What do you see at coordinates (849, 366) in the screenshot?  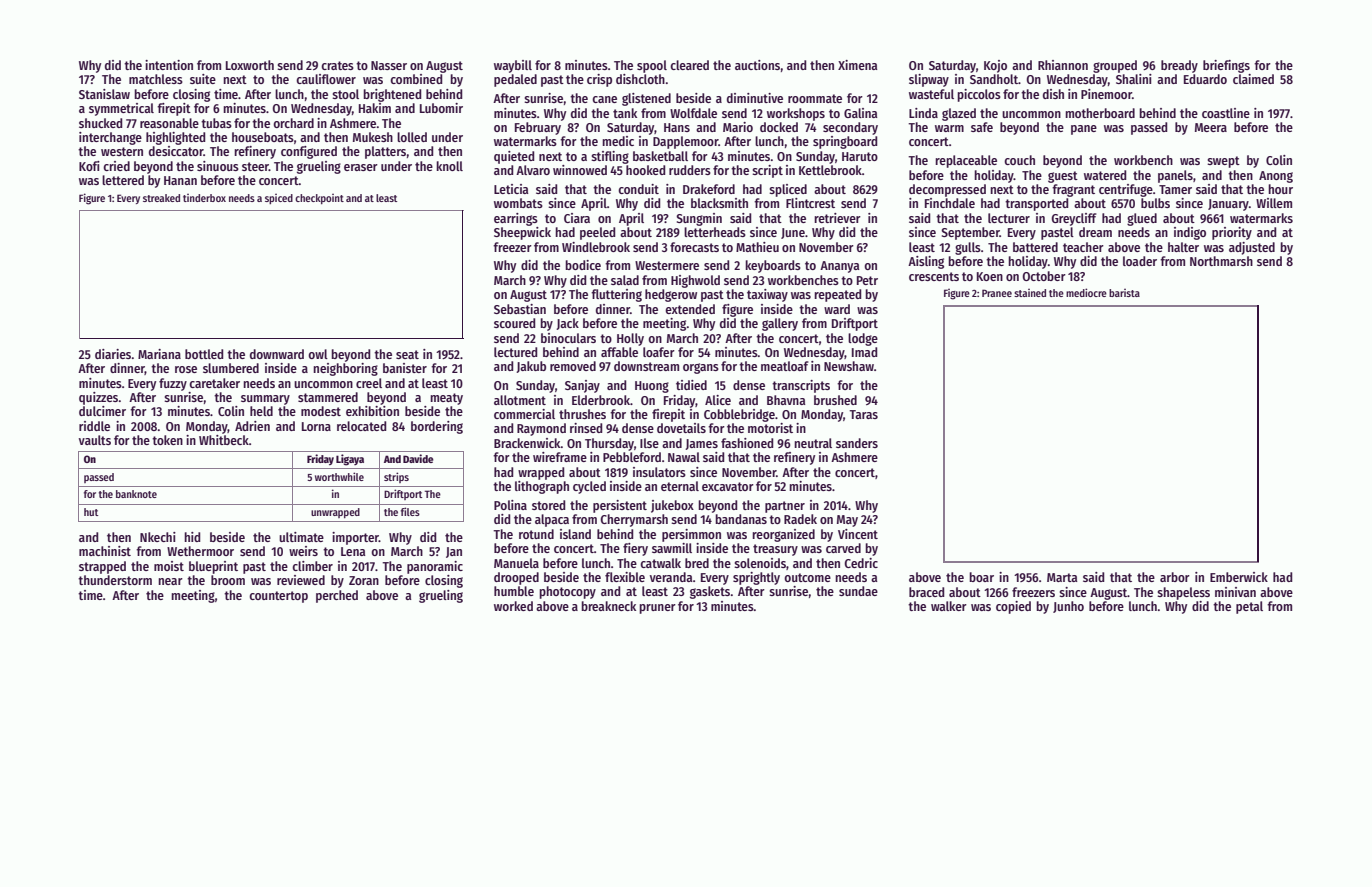 I see `Newshaw` at bounding box center [849, 366].
